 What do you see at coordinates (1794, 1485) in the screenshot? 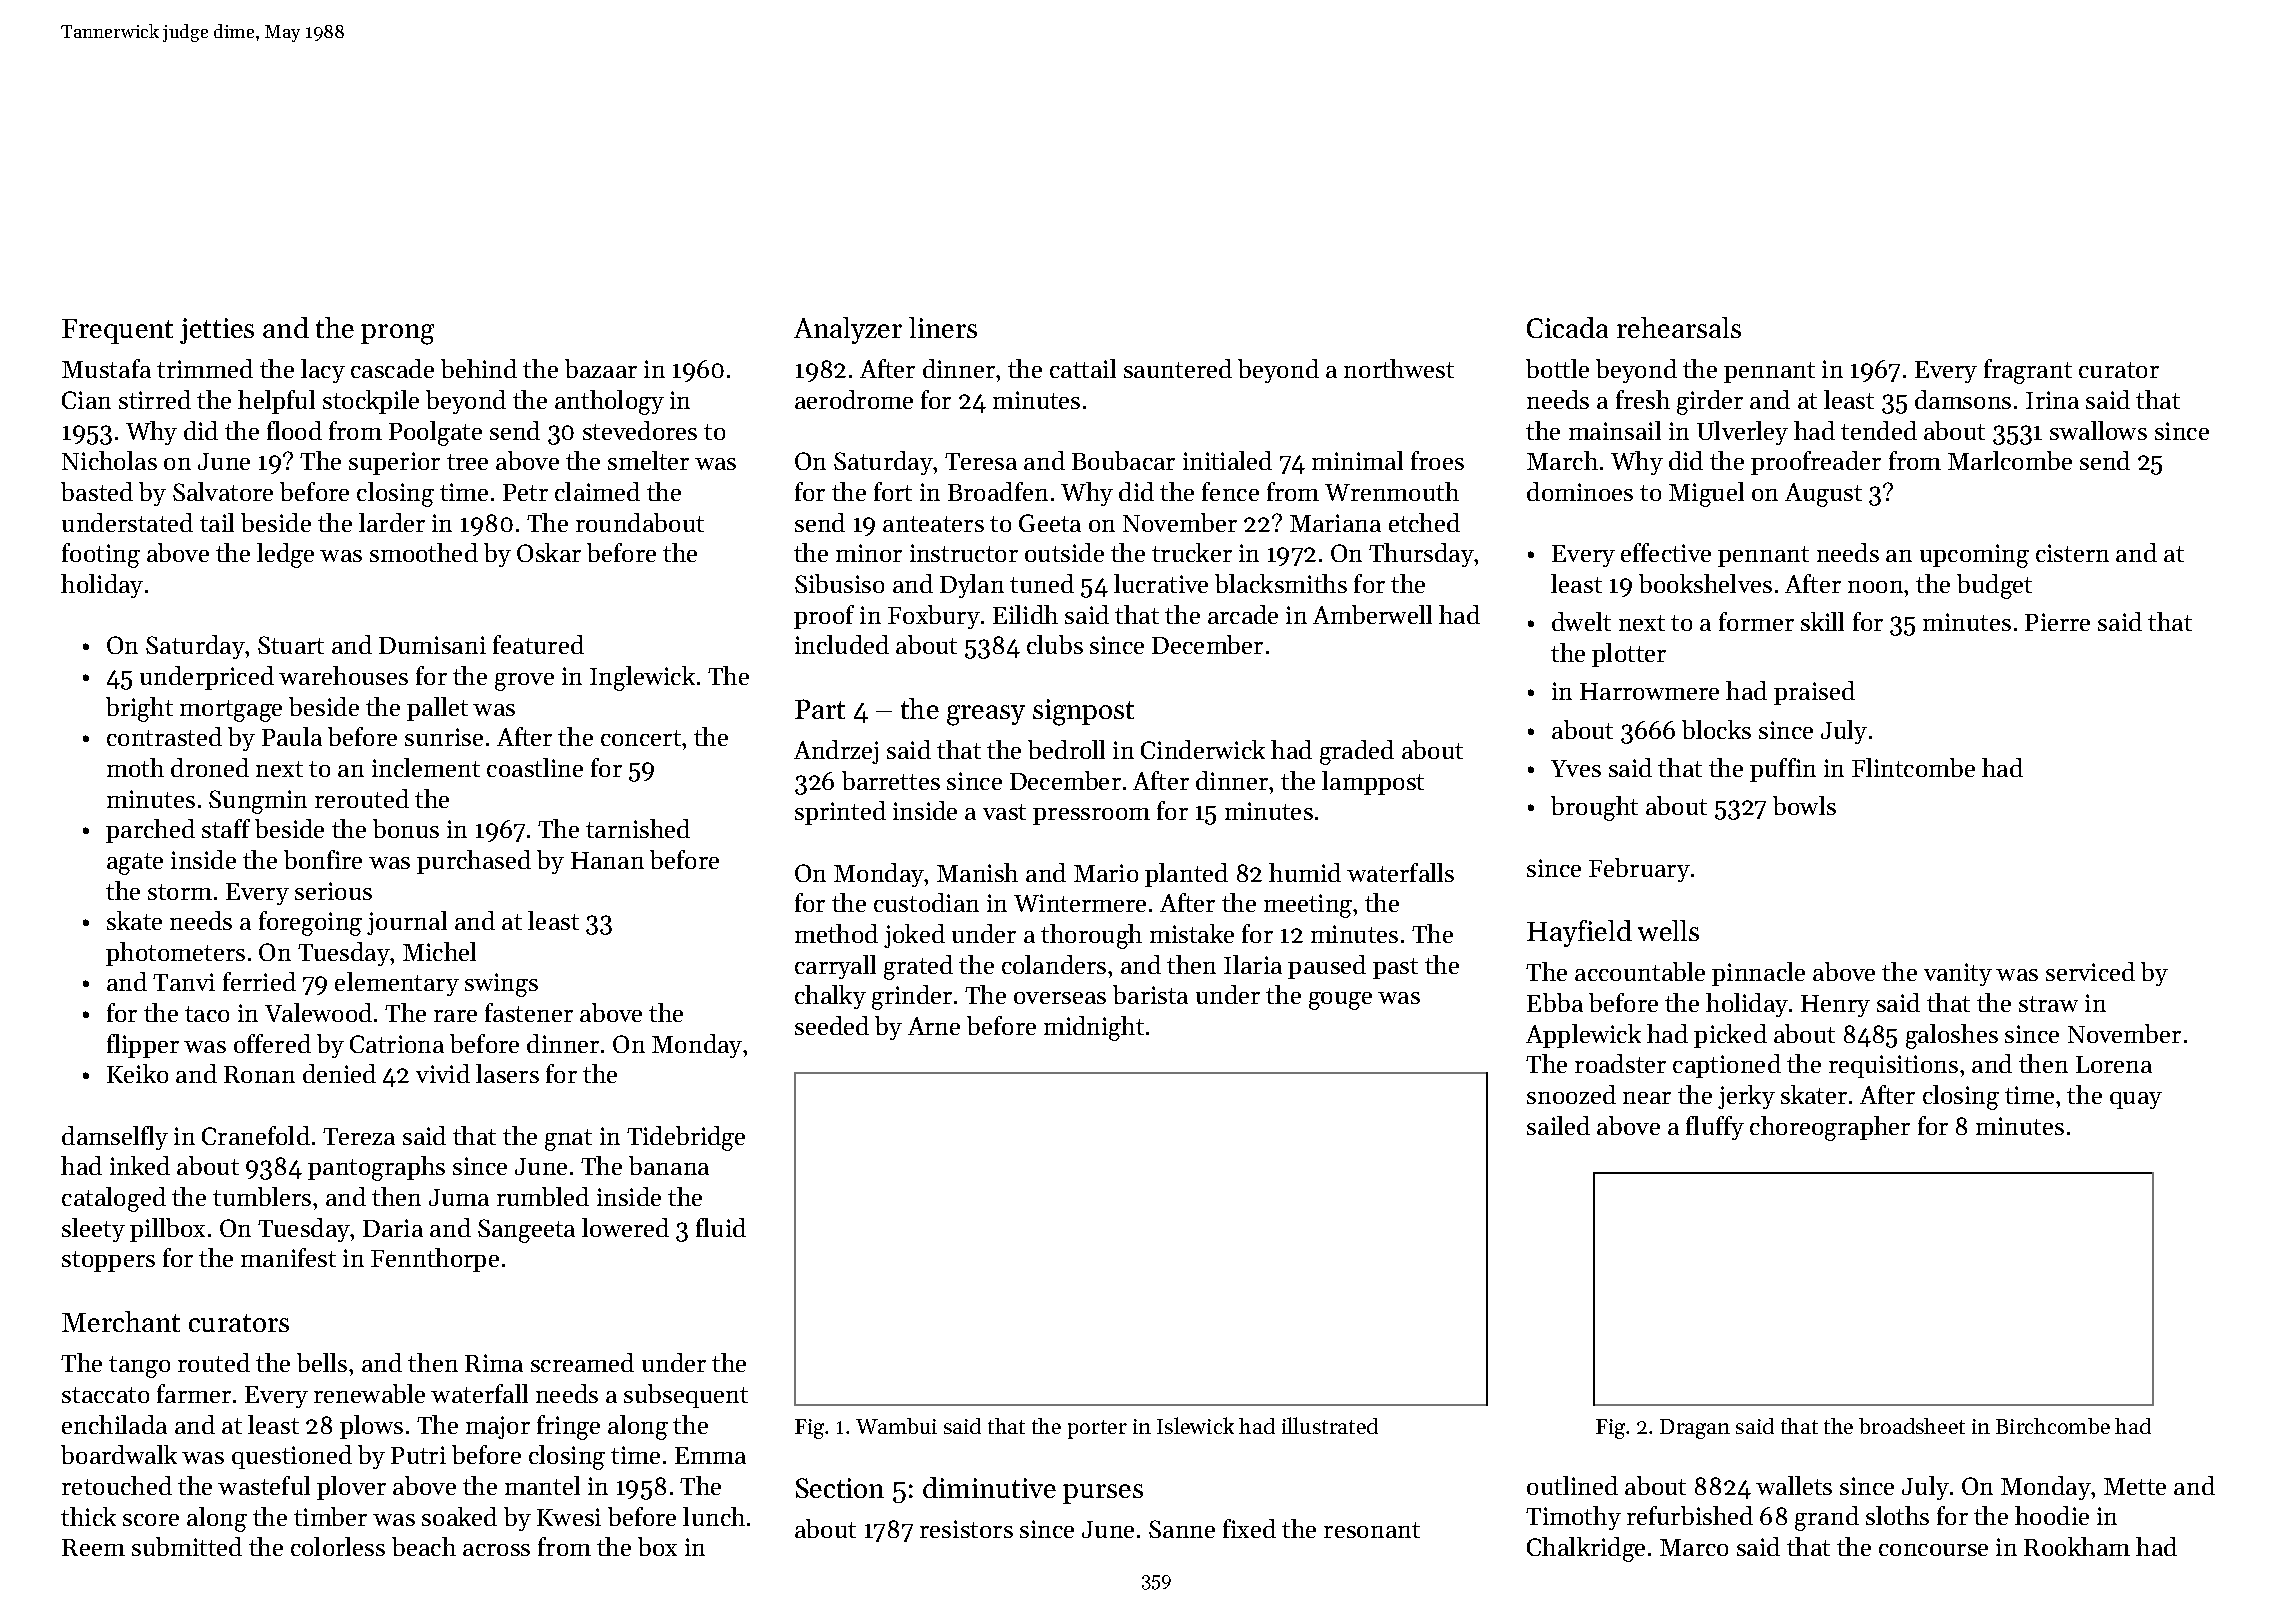
I see `wallets` at bounding box center [1794, 1485].
